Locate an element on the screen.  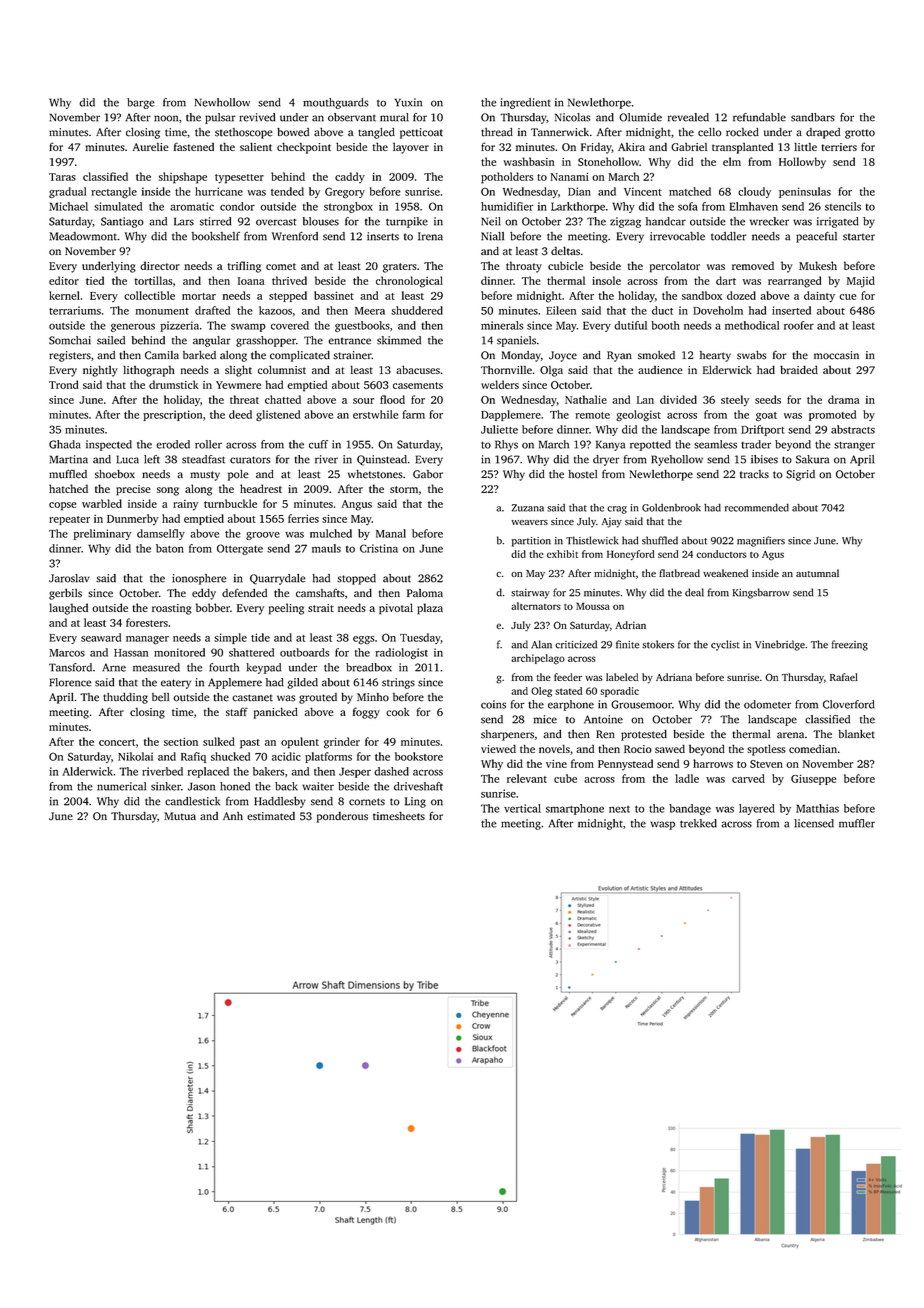
minerals is located at coordinates (502, 325).
